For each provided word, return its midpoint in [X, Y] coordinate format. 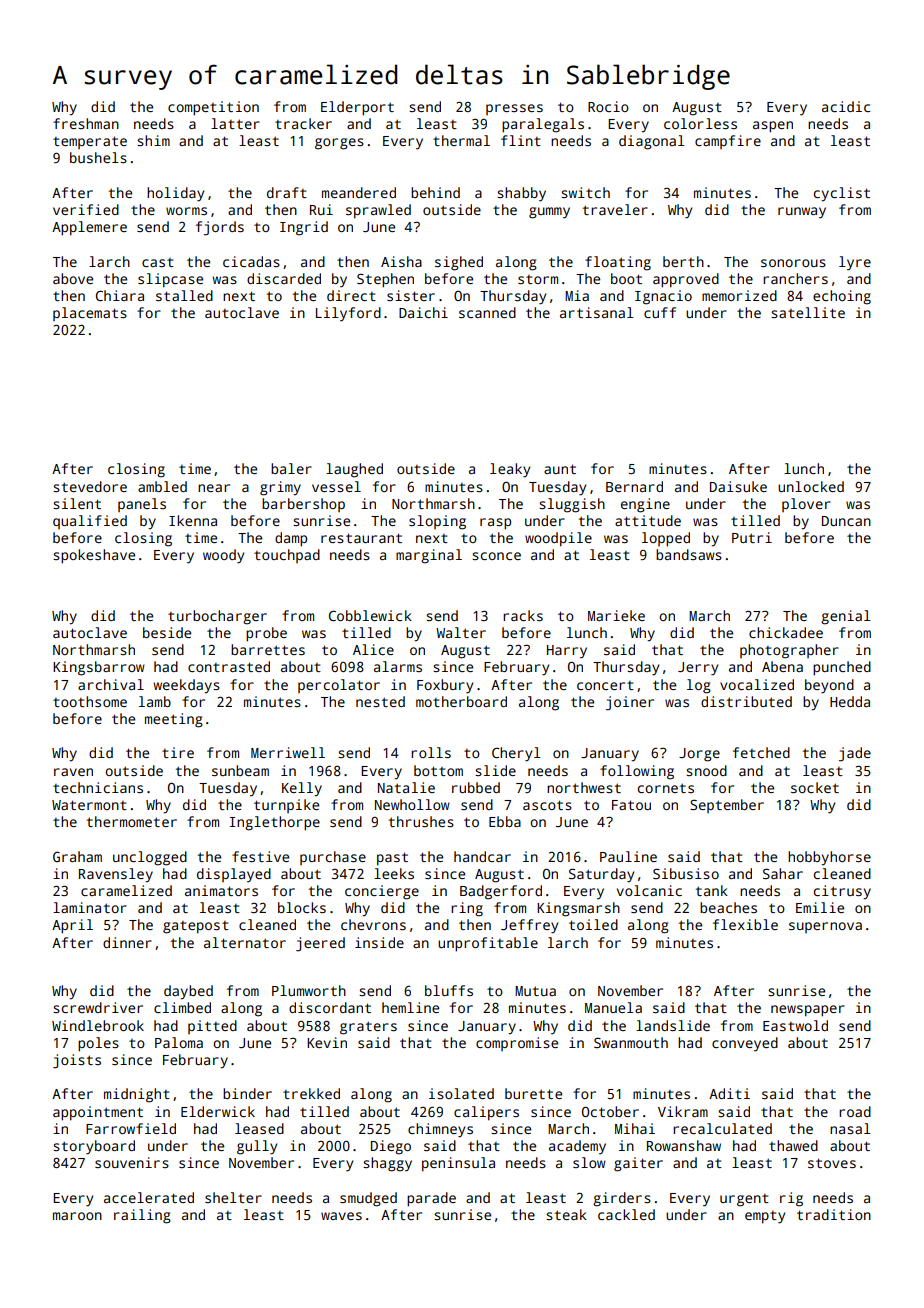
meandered [359, 192]
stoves [832, 1163]
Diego [391, 1147]
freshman [86, 123]
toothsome [90, 701]
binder [247, 1093]
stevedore [90, 486]
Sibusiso [686, 873]
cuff [660, 312]
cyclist [842, 194]
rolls [431, 752]
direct [351, 295]
